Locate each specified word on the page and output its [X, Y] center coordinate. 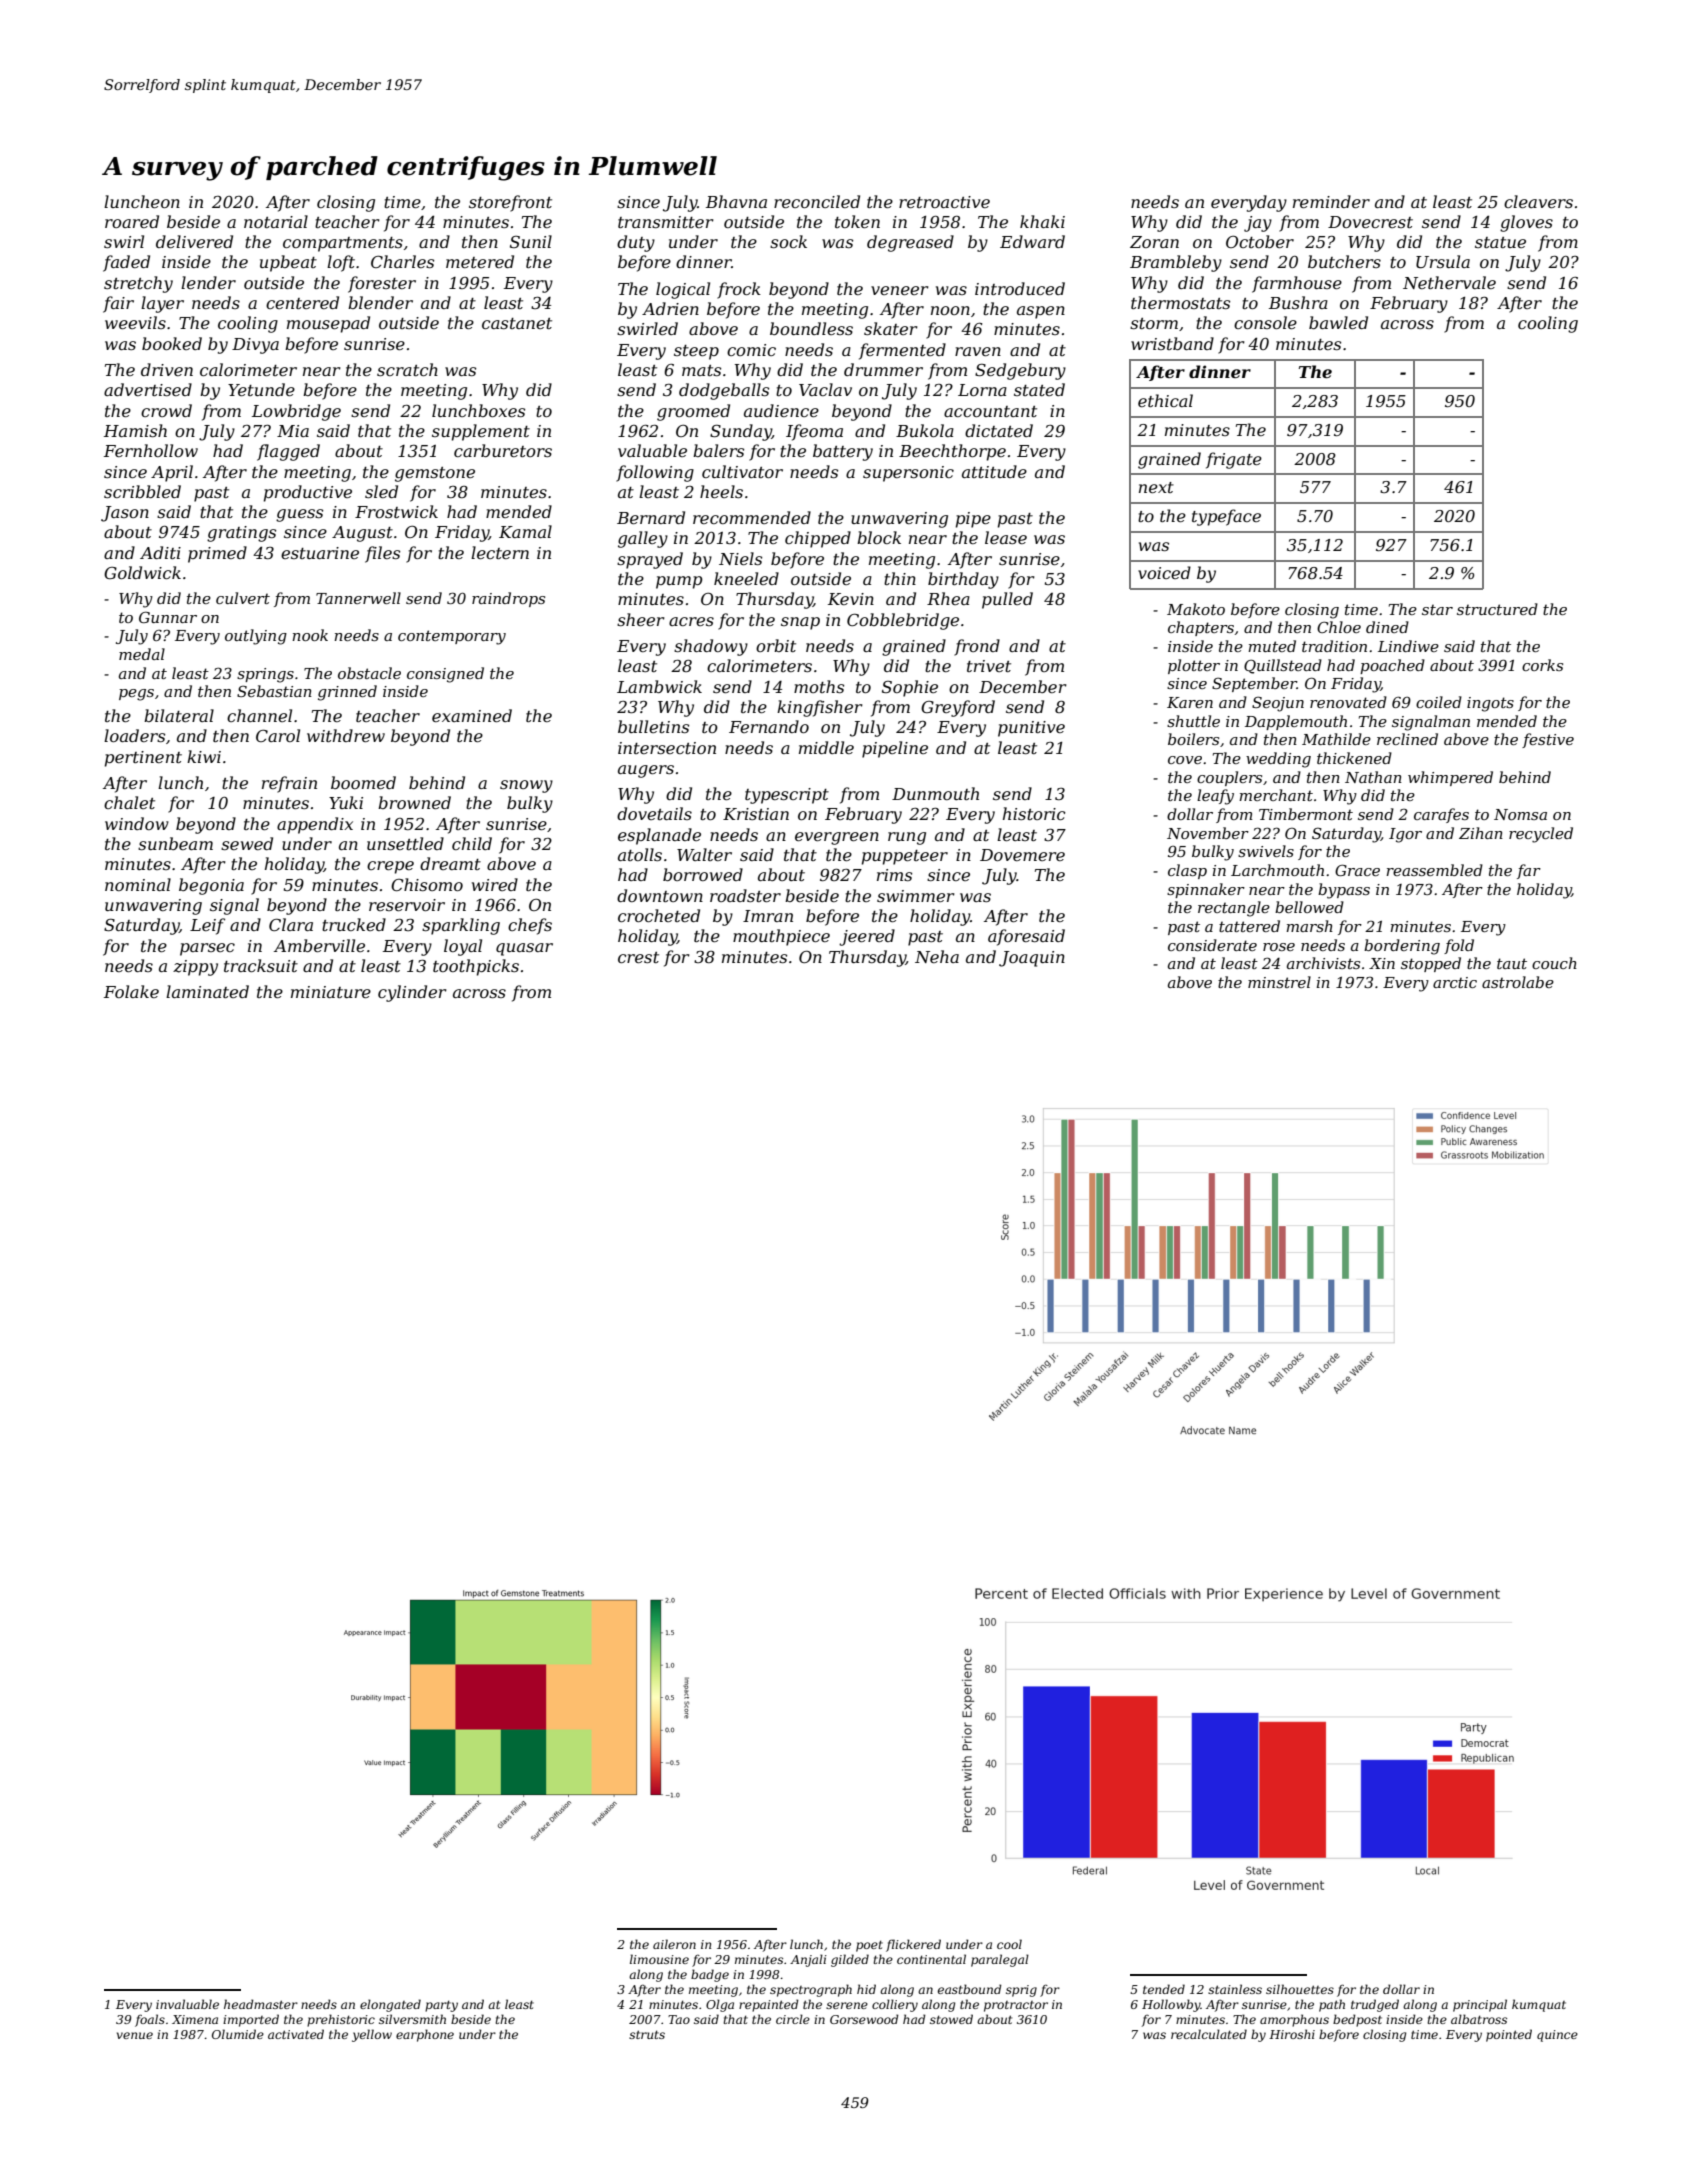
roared [132, 221]
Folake [131, 991]
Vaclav [825, 389]
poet [869, 1946]
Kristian [756, 814]
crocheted [659, 915]
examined [472, 715]
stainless [1235, 1989]
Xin [1382, 963]
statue [1500, 242]
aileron [674, 1944]
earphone [425, 2035]
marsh [1309, 926]
